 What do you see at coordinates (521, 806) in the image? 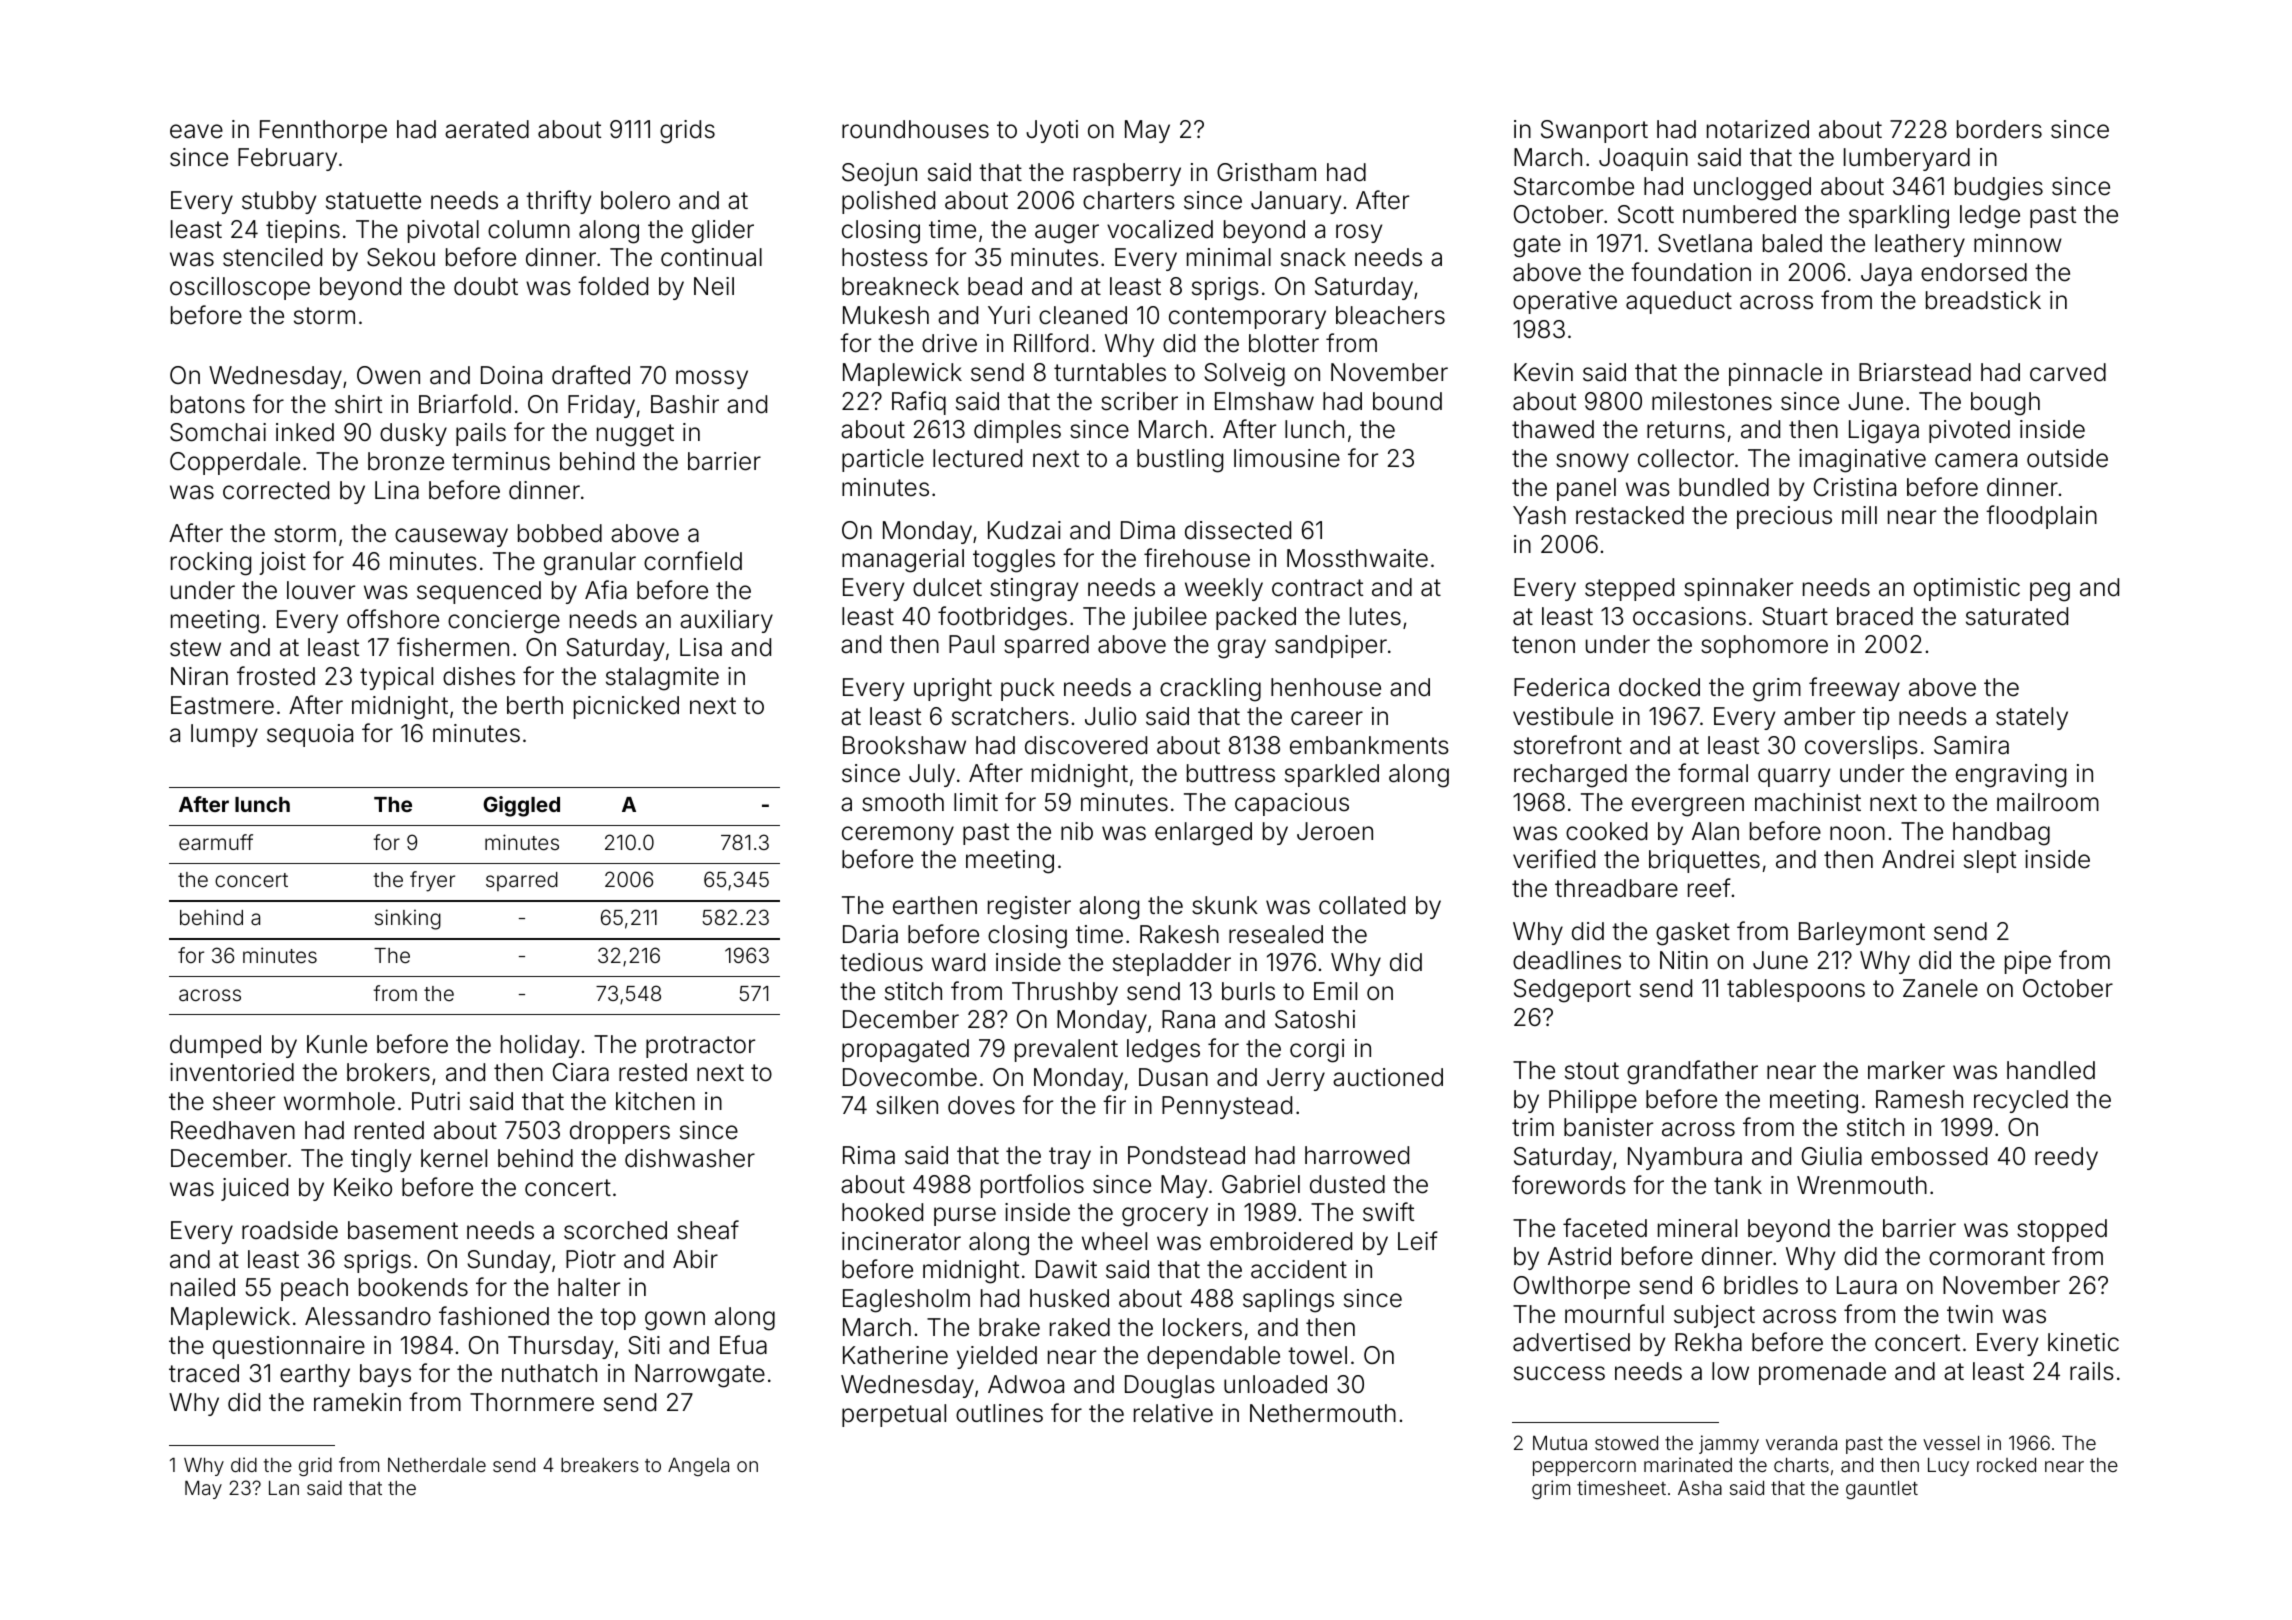
I see `Giggled` at bounding box center [521, 806].
